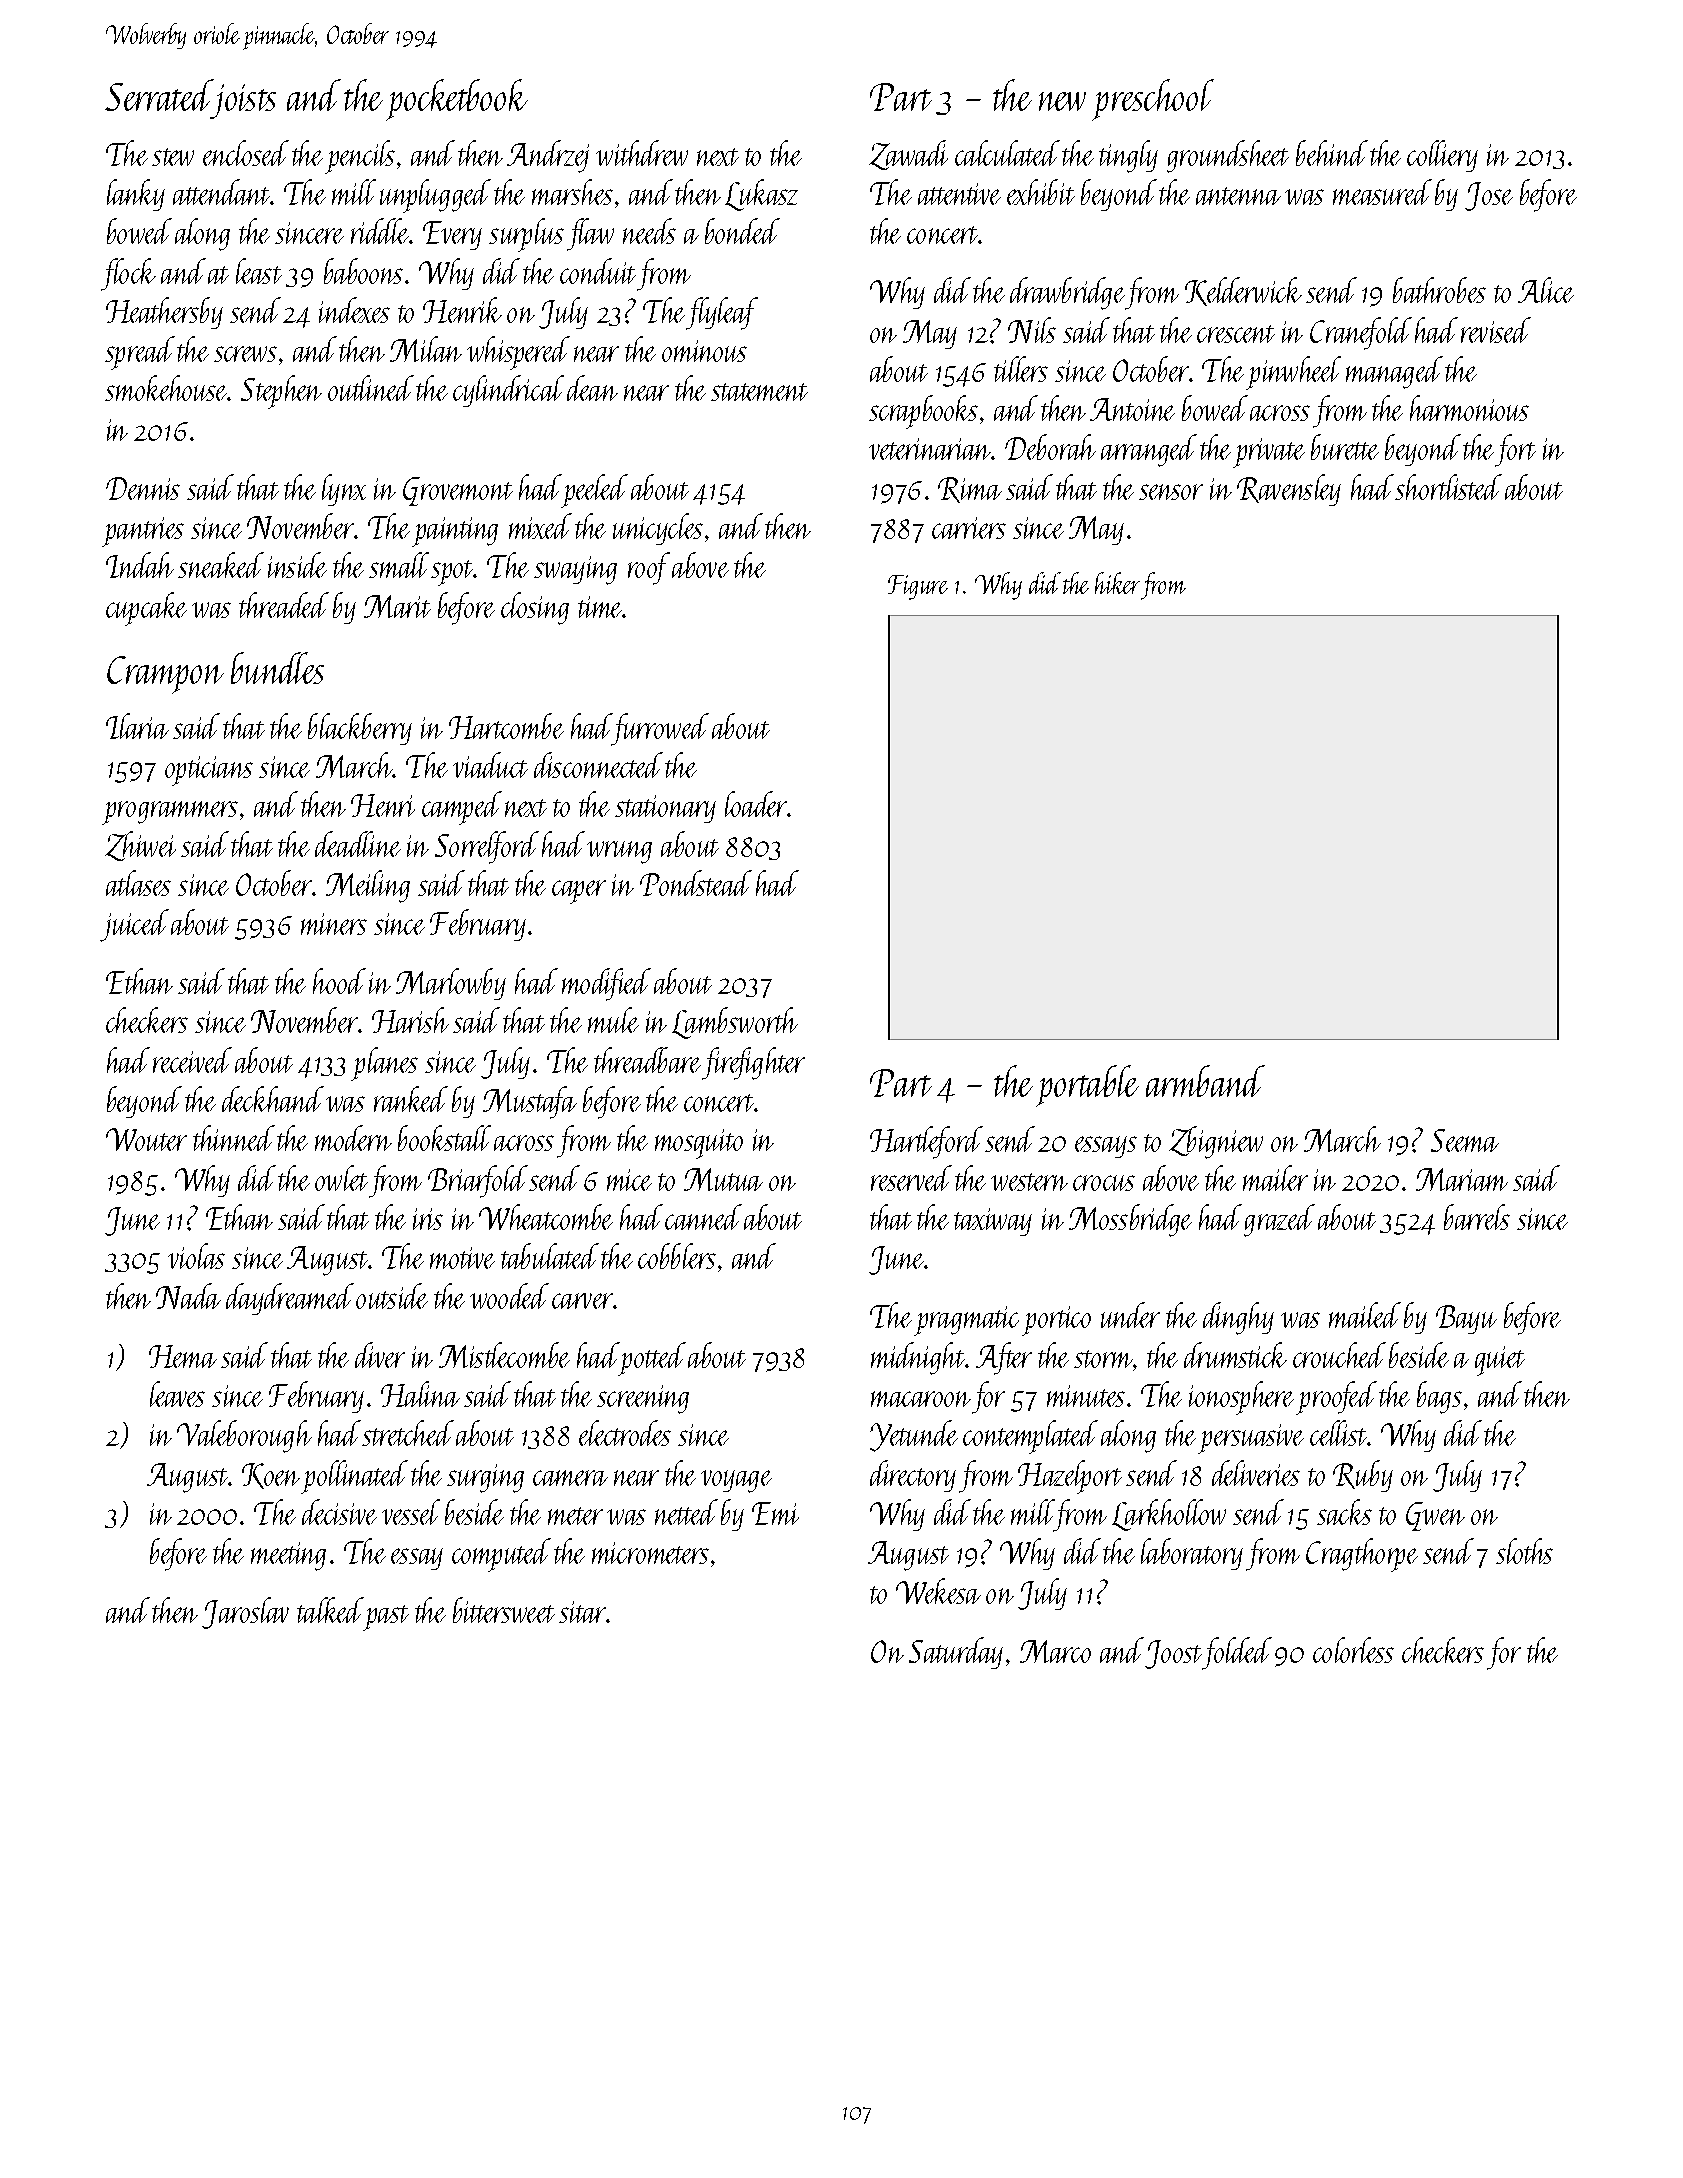 This screenshot has width=1683, height=2178. I want to click on Mustafa, so click(530, 1102).
